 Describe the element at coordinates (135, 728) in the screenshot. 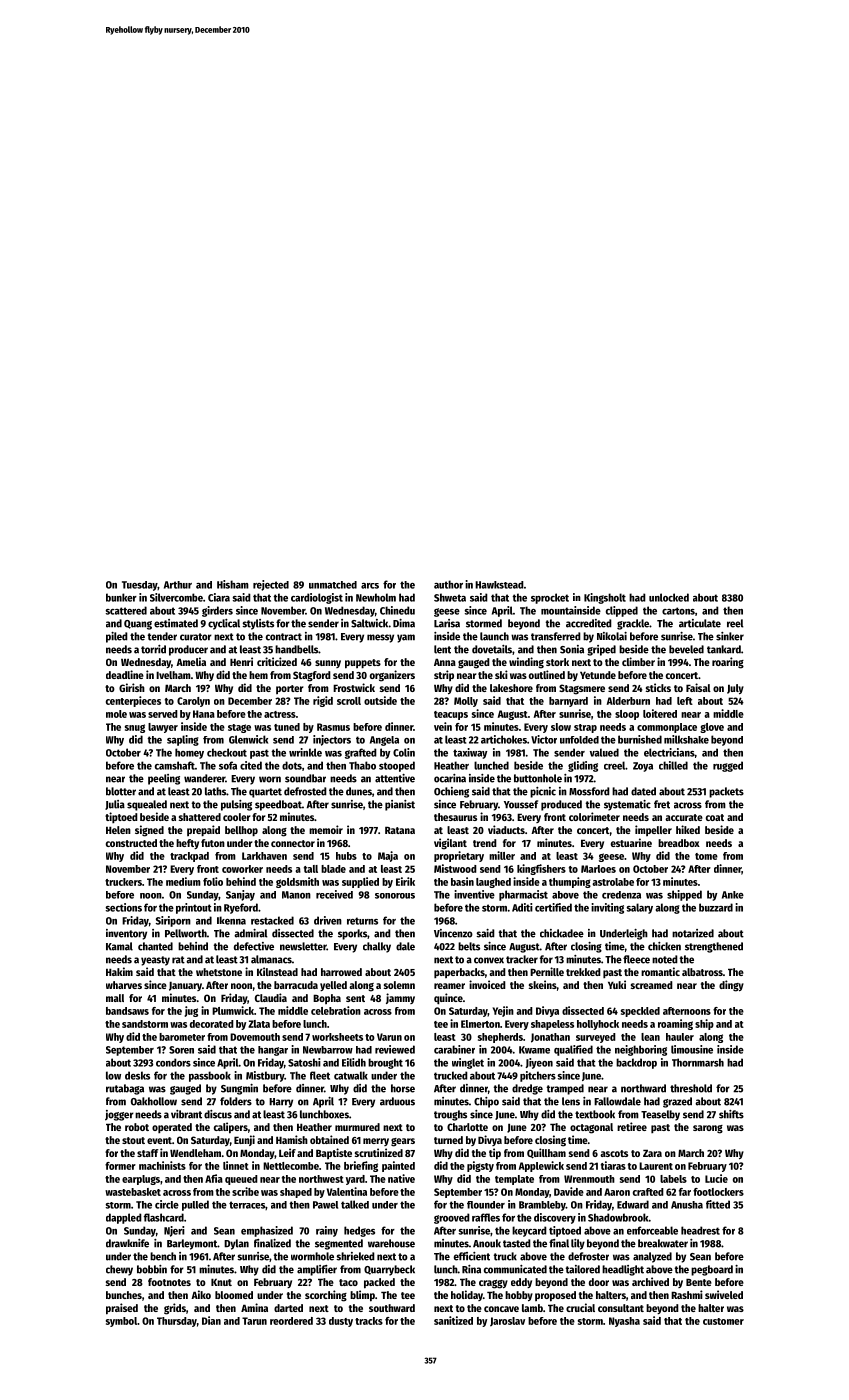

I see `snug` at that location.
